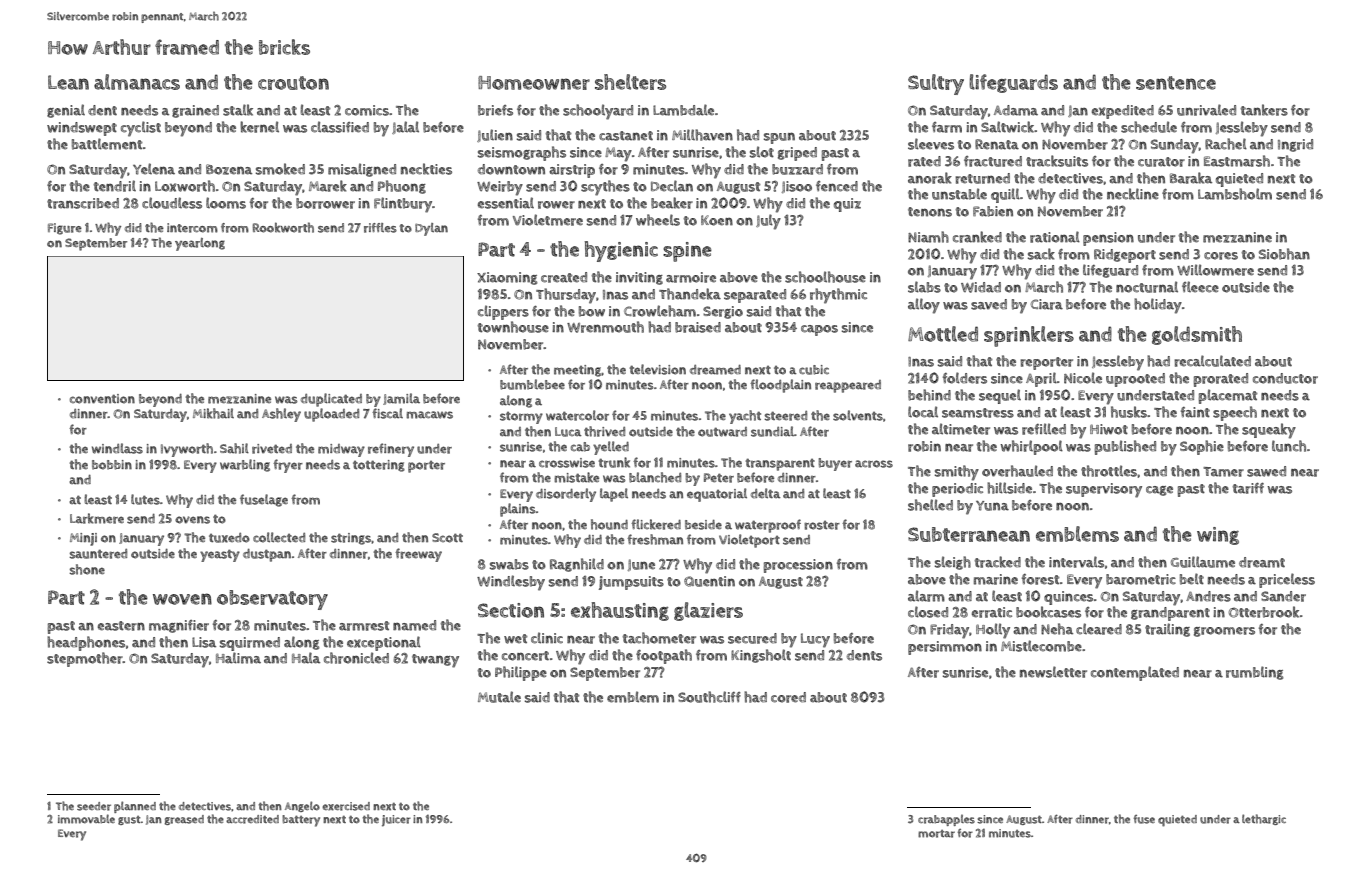 Image resolution: width=1372 pixels, height=887 pixels. Describe the element at coordinates (85, 659) in the page. I see `stepmother` at that location.
